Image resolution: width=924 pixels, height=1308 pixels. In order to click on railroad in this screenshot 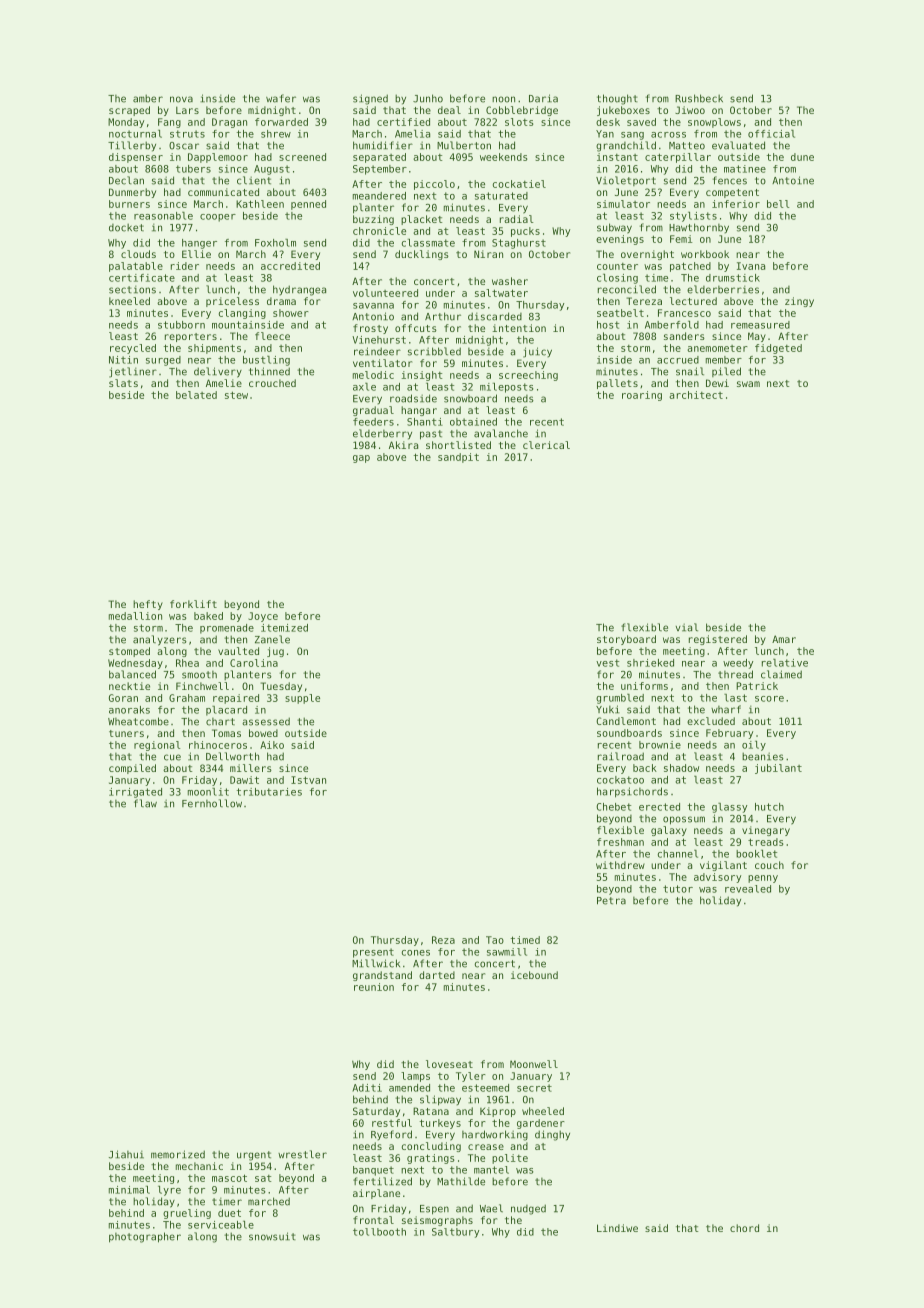, I will do `click(621, 756)`.
